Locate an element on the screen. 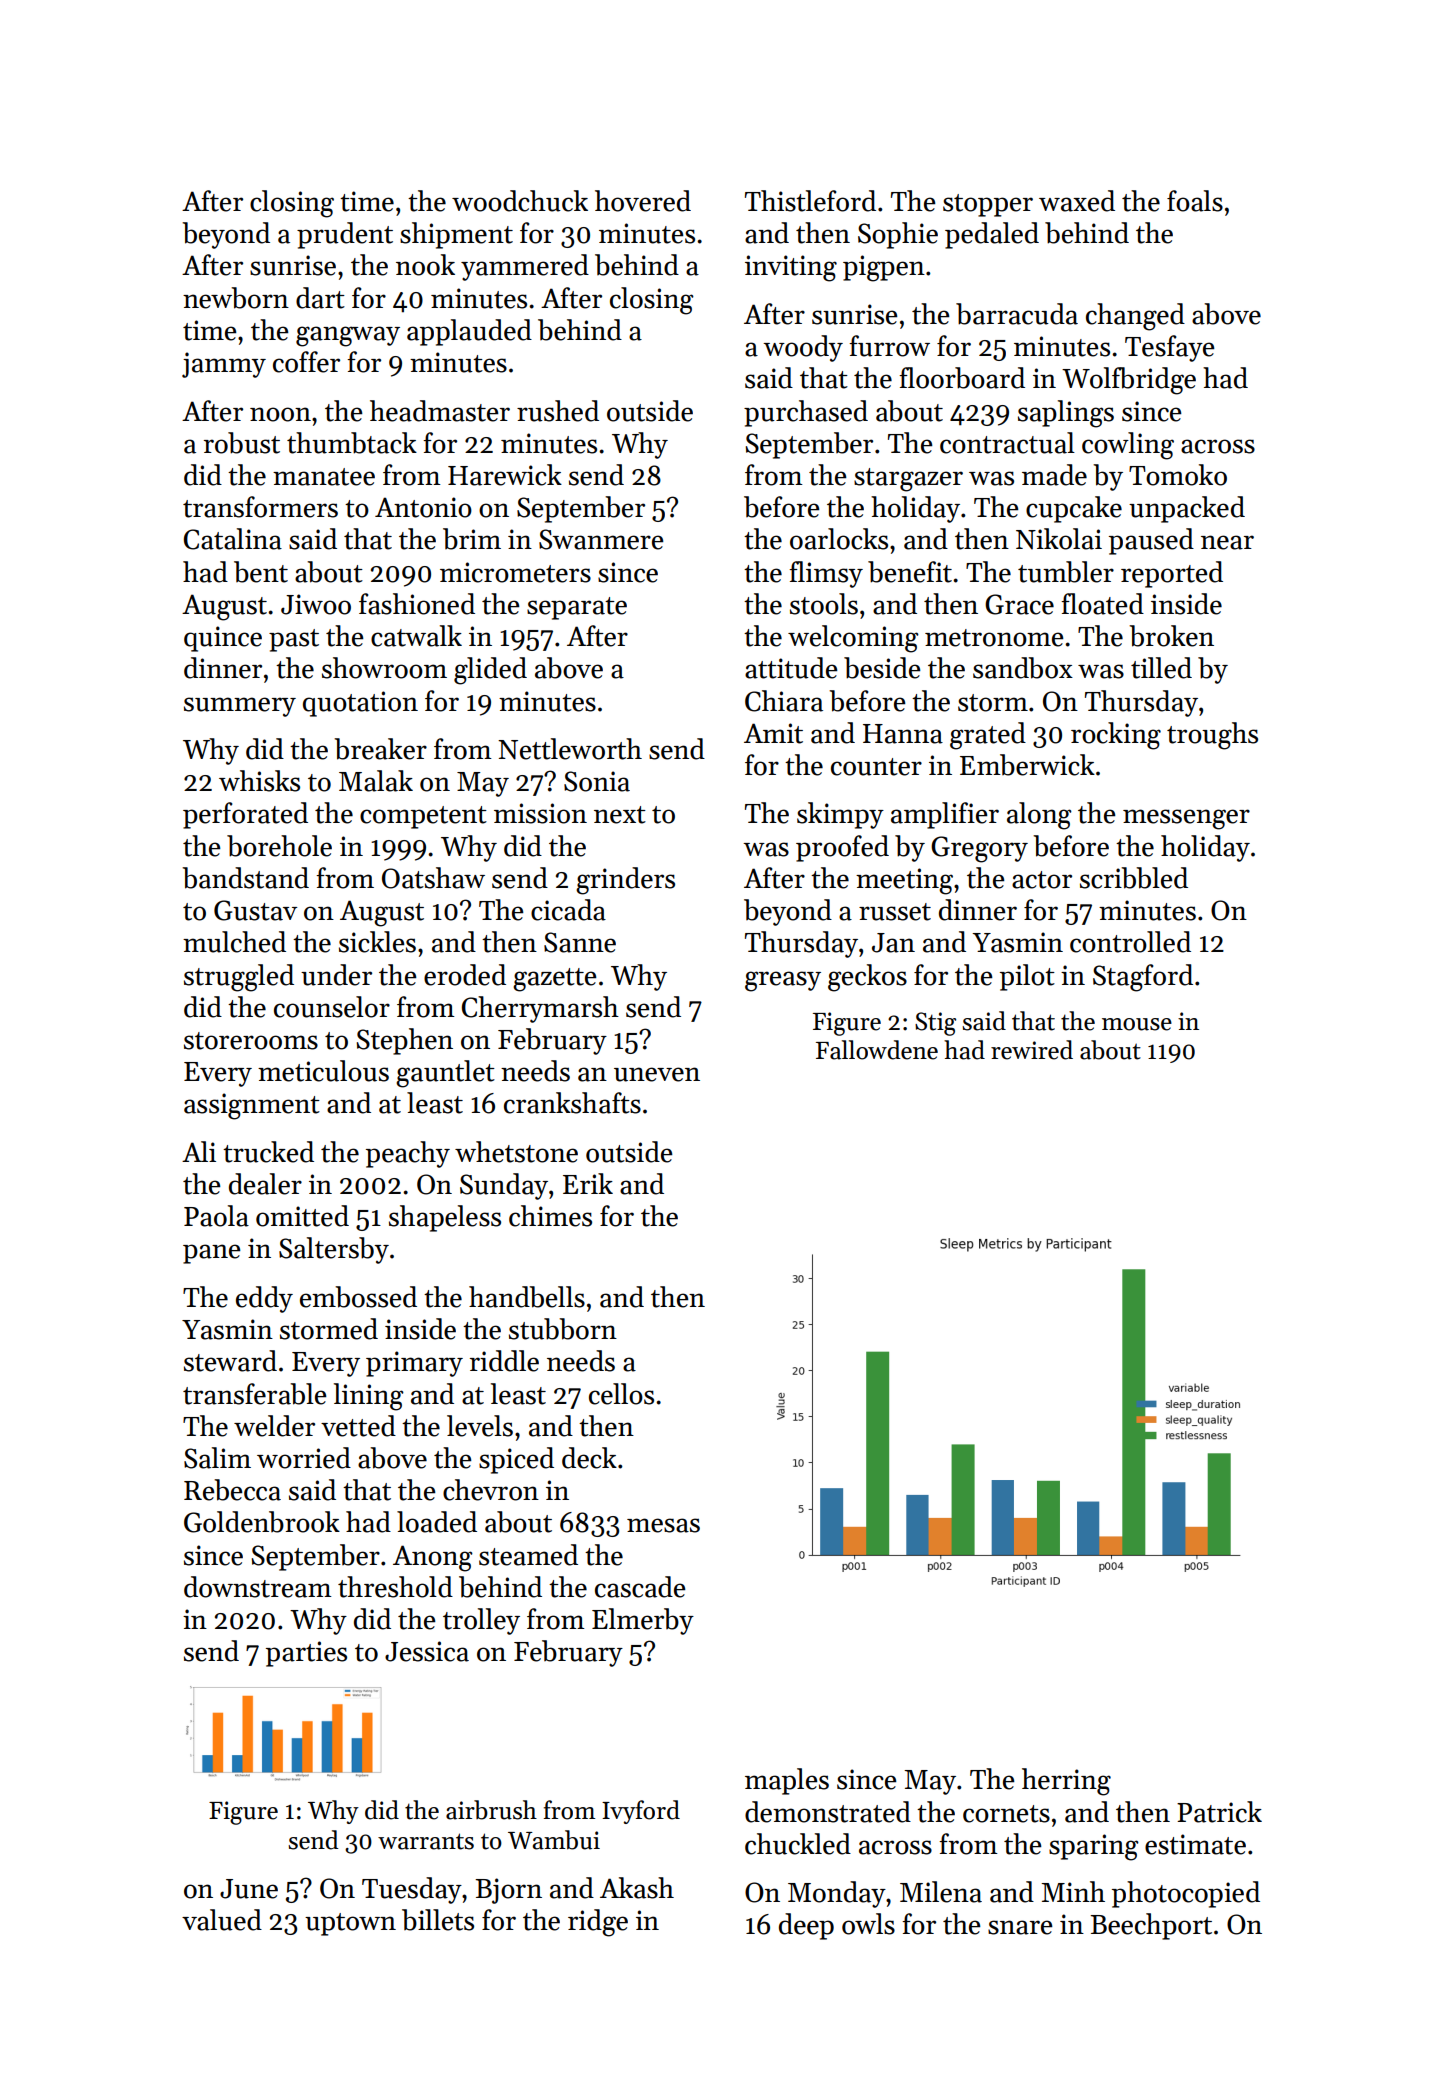 This screenshot has height=2100, width=1450. cellos is located at coordinates (621, 1394).
